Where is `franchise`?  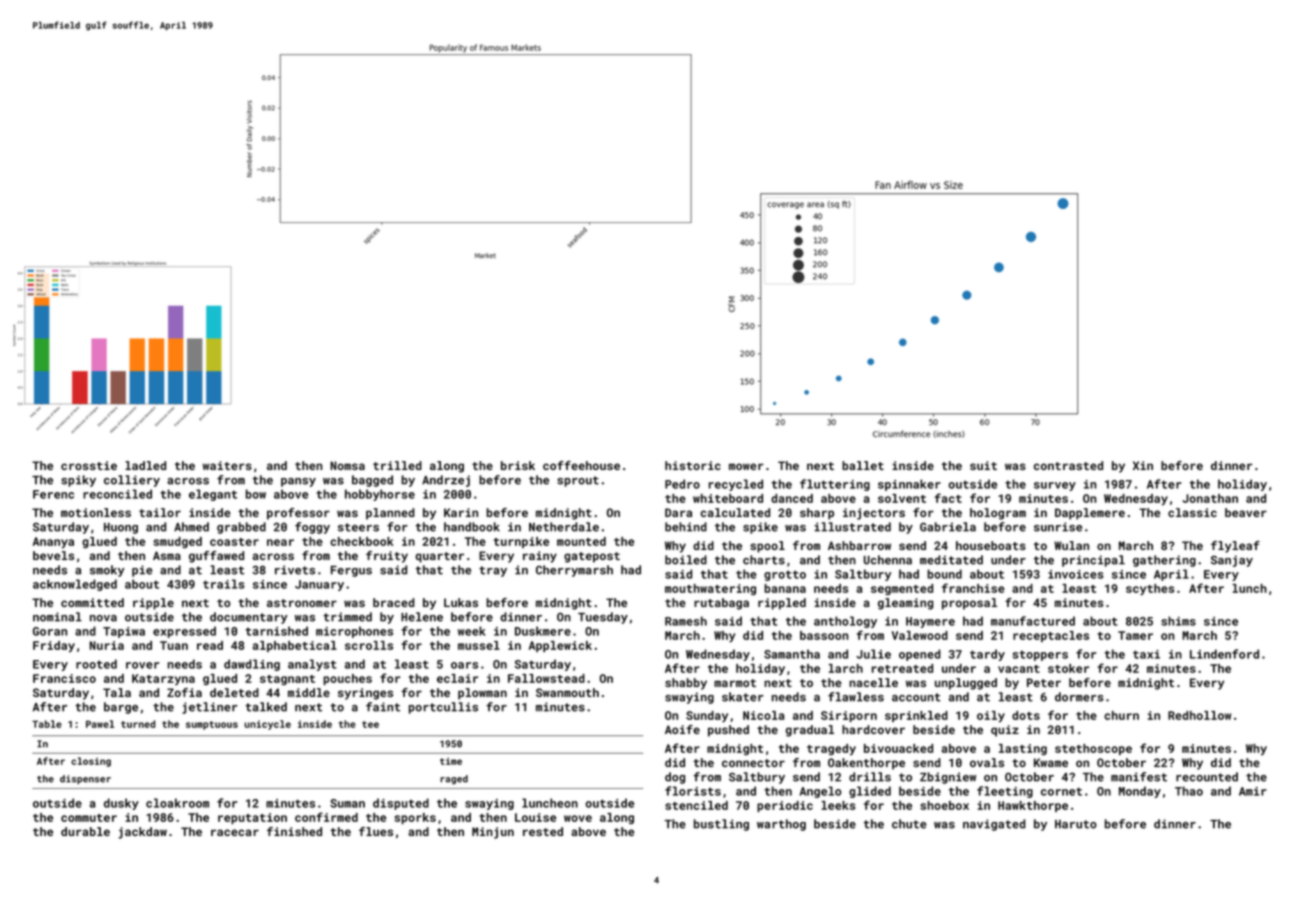 franchise is located at coordinates (973, 588).
